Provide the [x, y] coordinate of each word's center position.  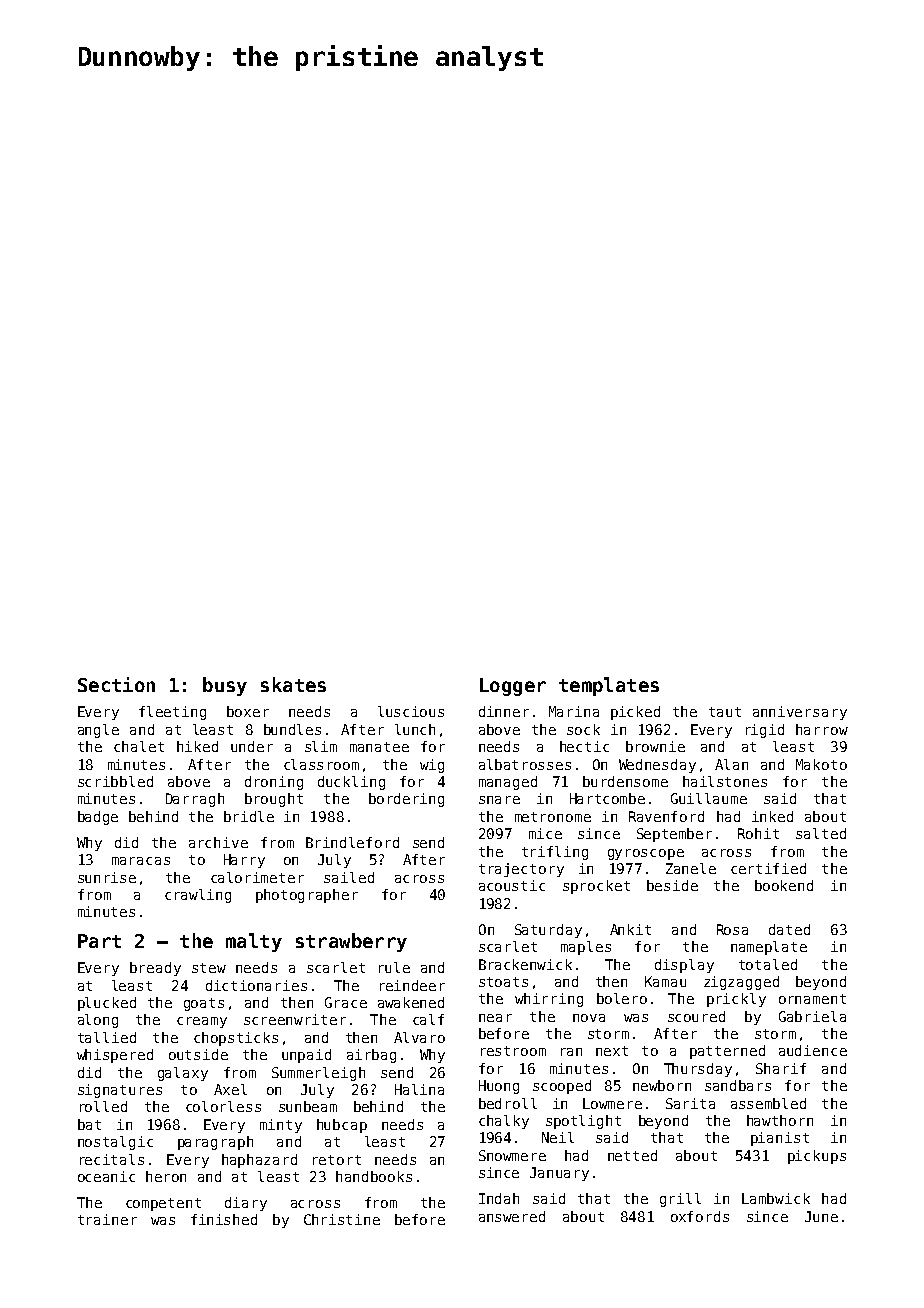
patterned [727, 1052]
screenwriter [295, 1019]
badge [98, 818]
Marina [574, 711]
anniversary [800, 713]
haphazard [259, 1161]
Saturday [548, 931]
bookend [784, 885]
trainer [107, 1219]
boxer [248, 711]
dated [789, 929]
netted [632, 1155]
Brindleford [352, 842]
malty [254, 942]
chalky [504, 1122]
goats [204, 1004]
